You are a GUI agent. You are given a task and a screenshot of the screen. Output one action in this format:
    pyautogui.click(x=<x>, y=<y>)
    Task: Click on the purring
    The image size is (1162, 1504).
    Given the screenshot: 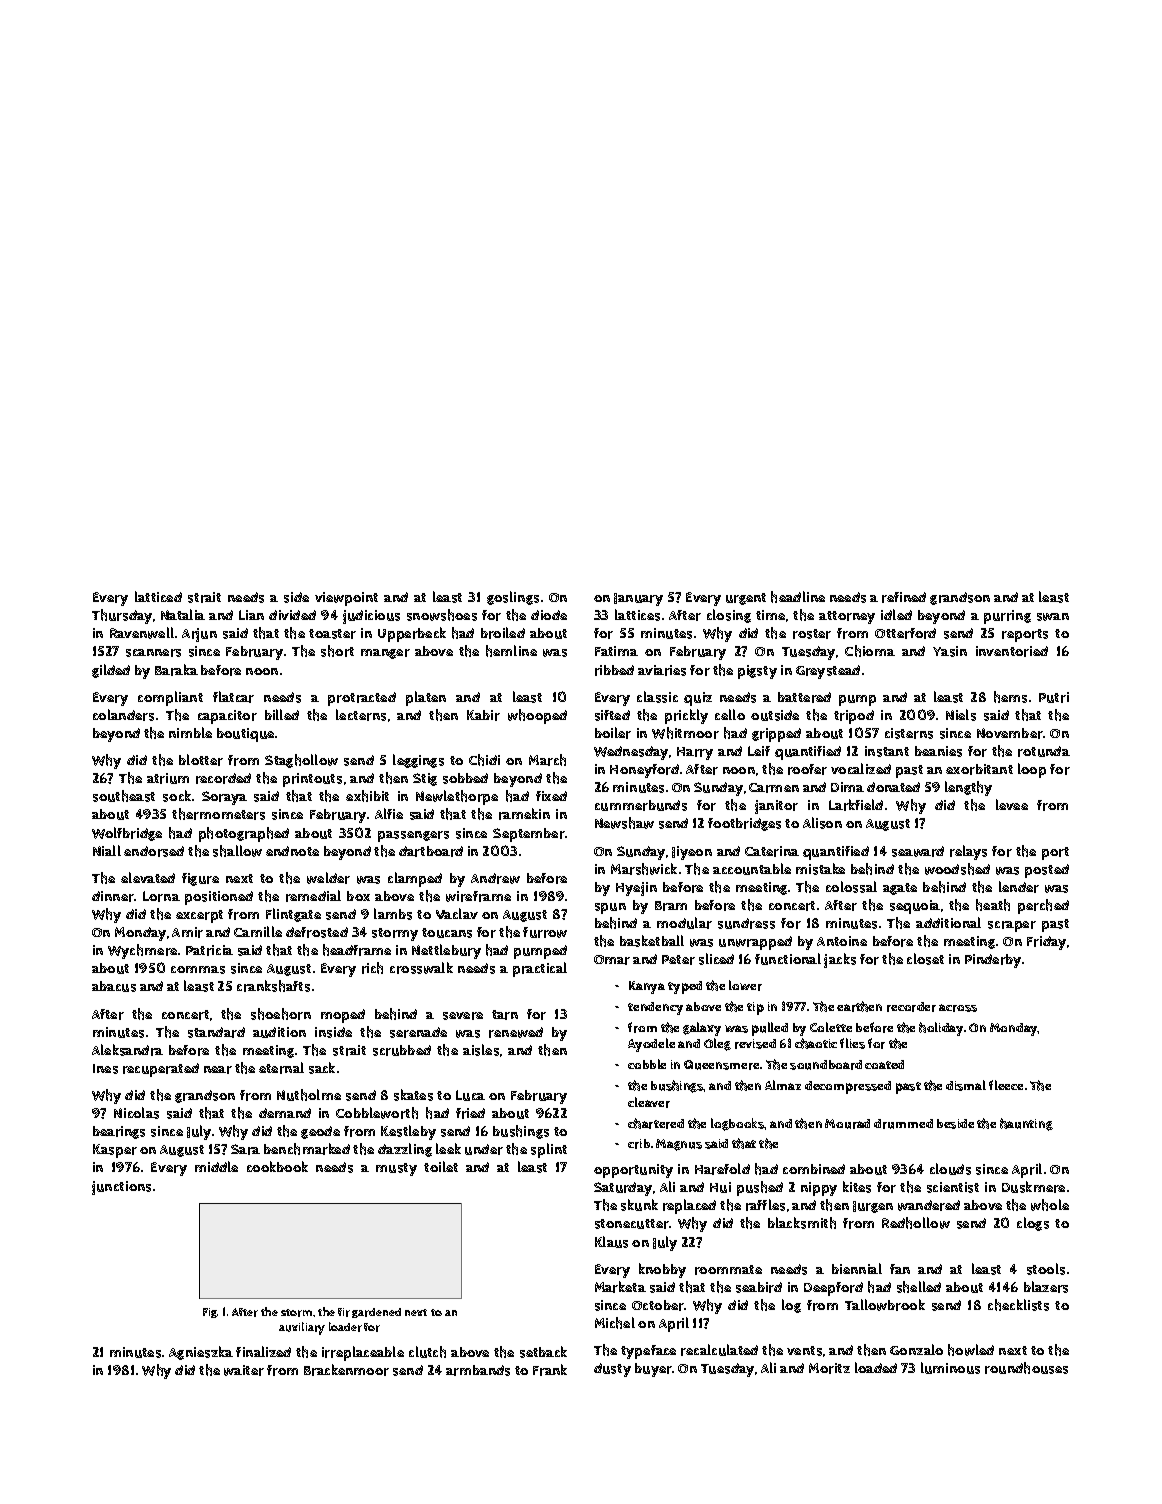 What is the action you would take?
    pyautogui.click(x=1007, y=617)
